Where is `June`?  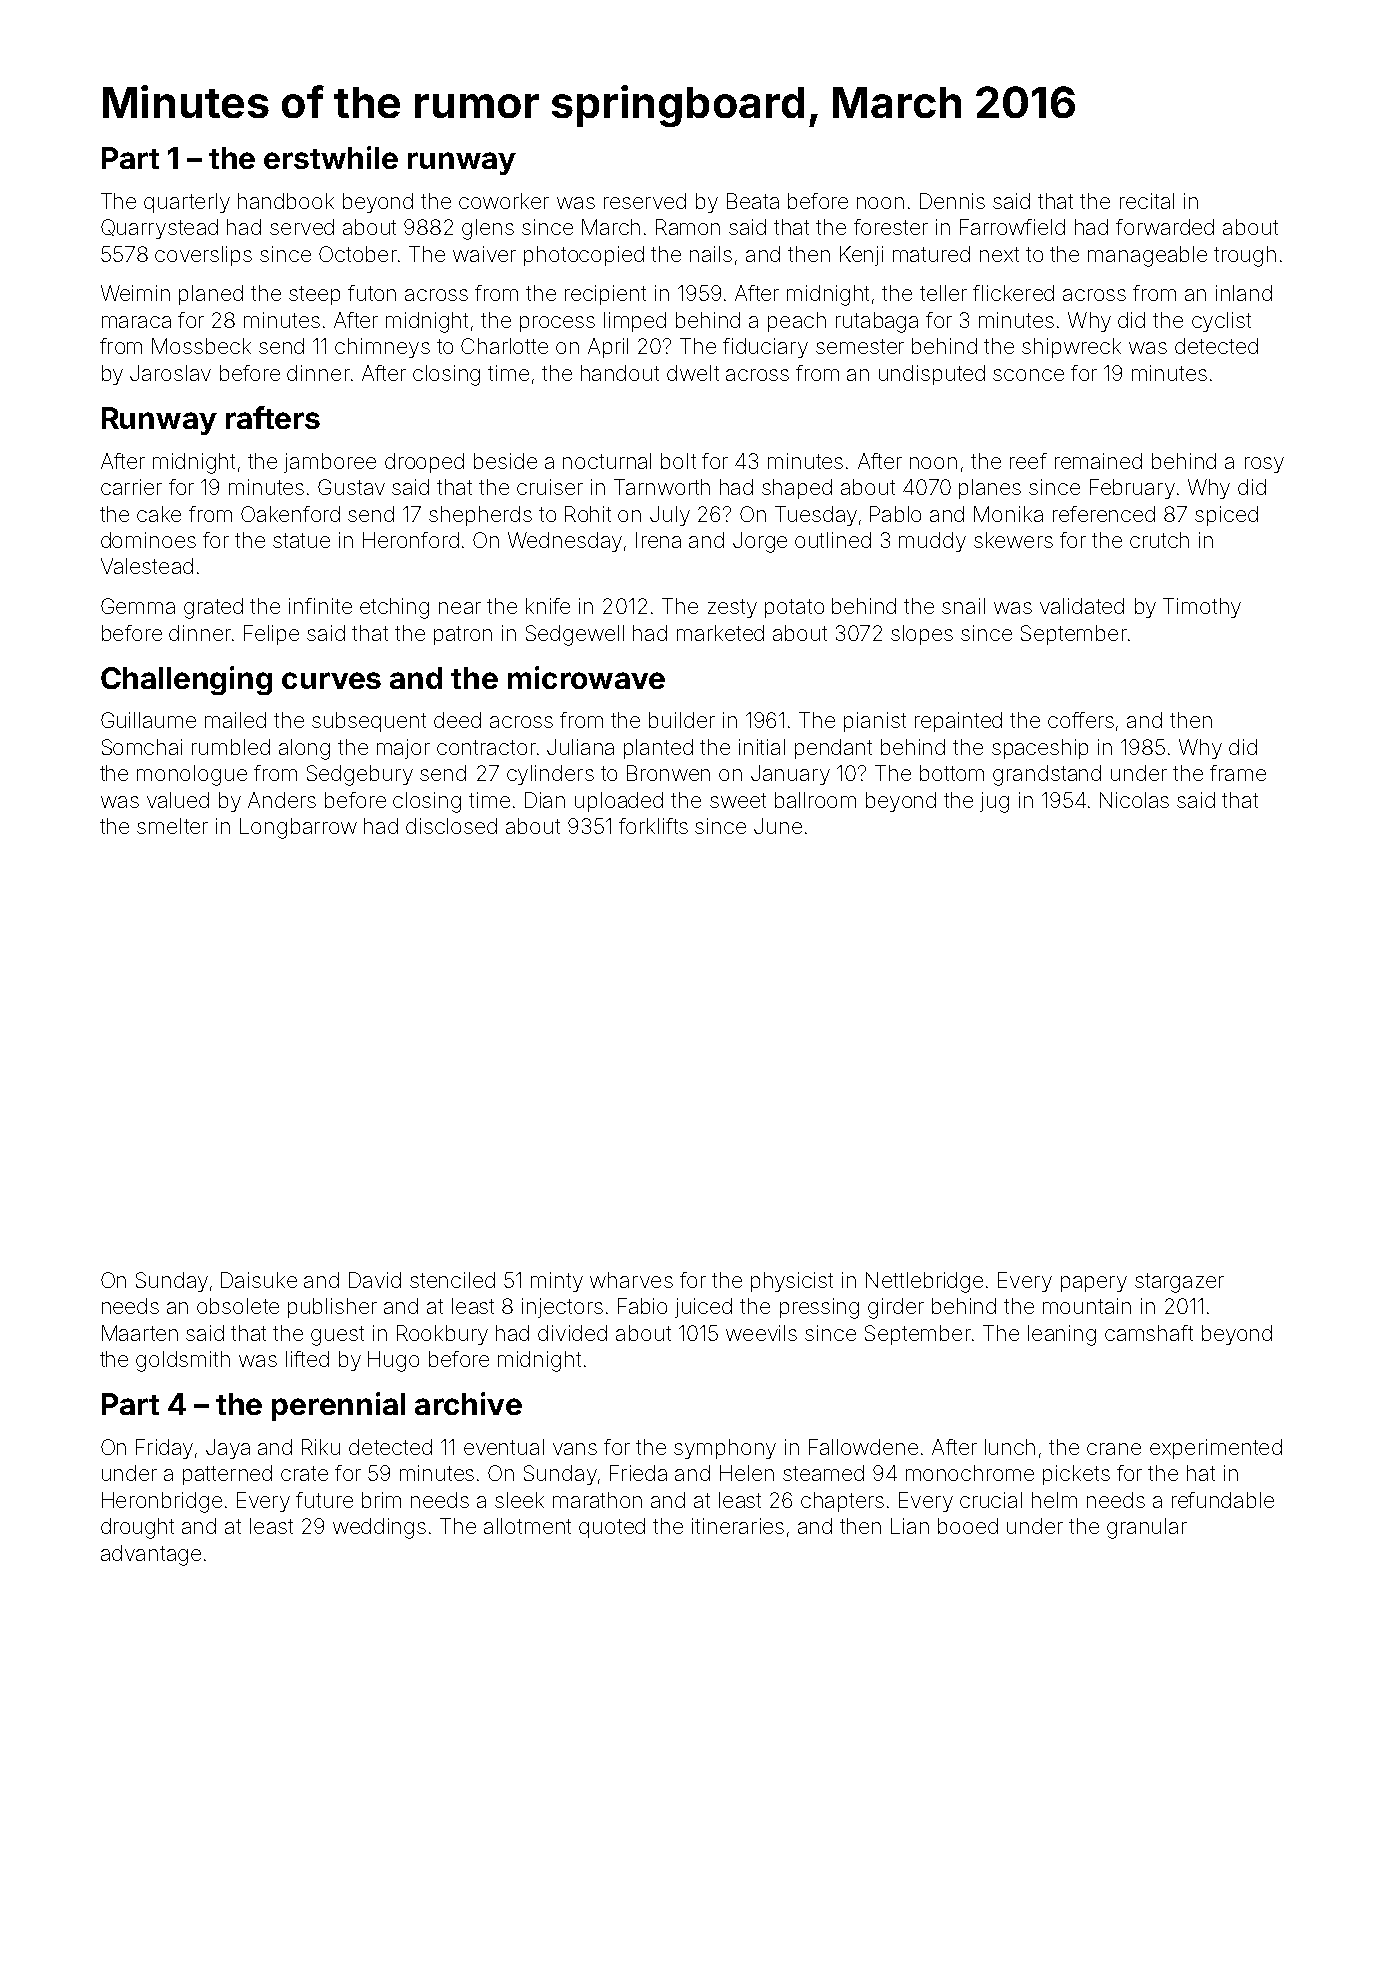 June is located at coordinates (778, 826).
